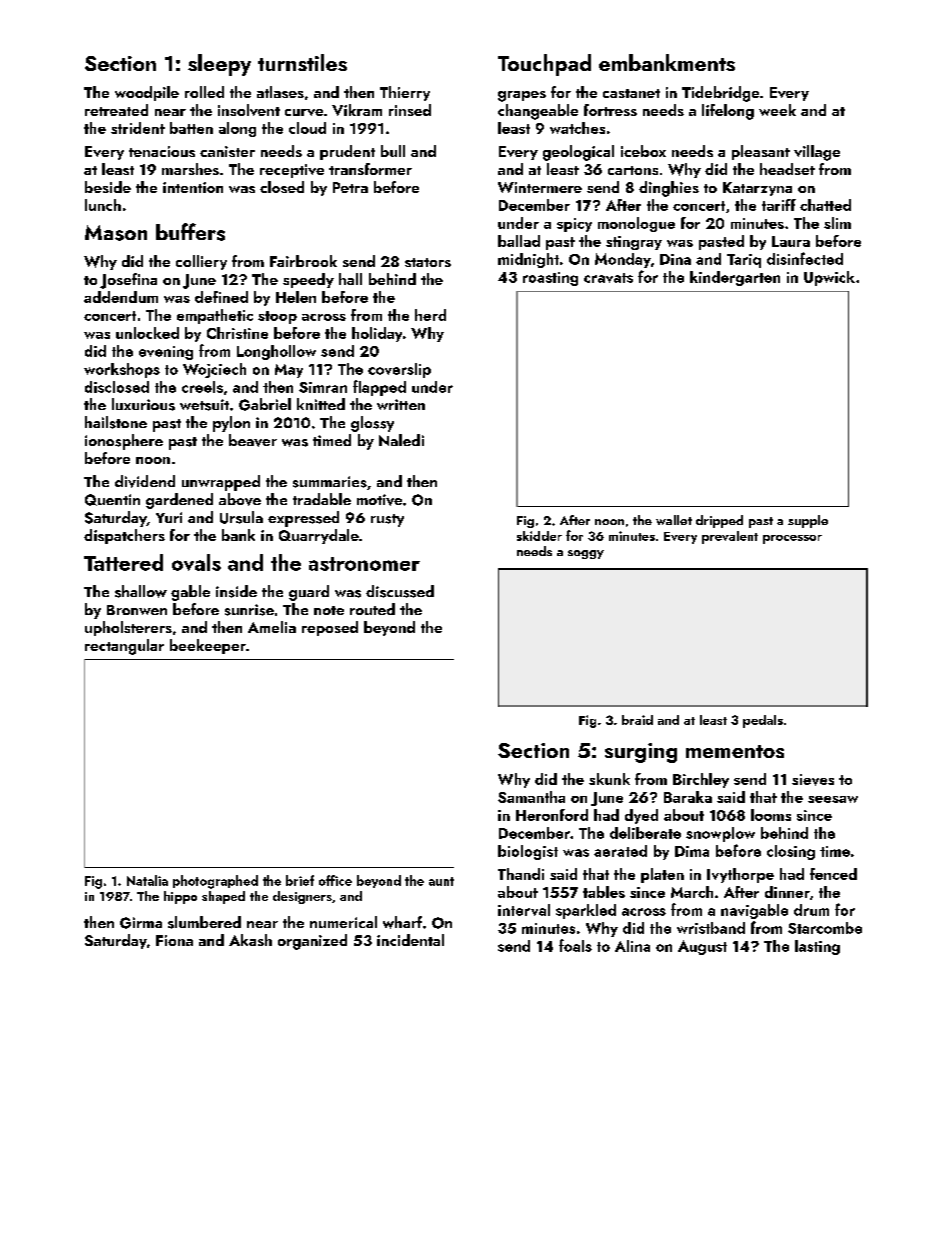  I want to click on soggy, so click(586, 554).
